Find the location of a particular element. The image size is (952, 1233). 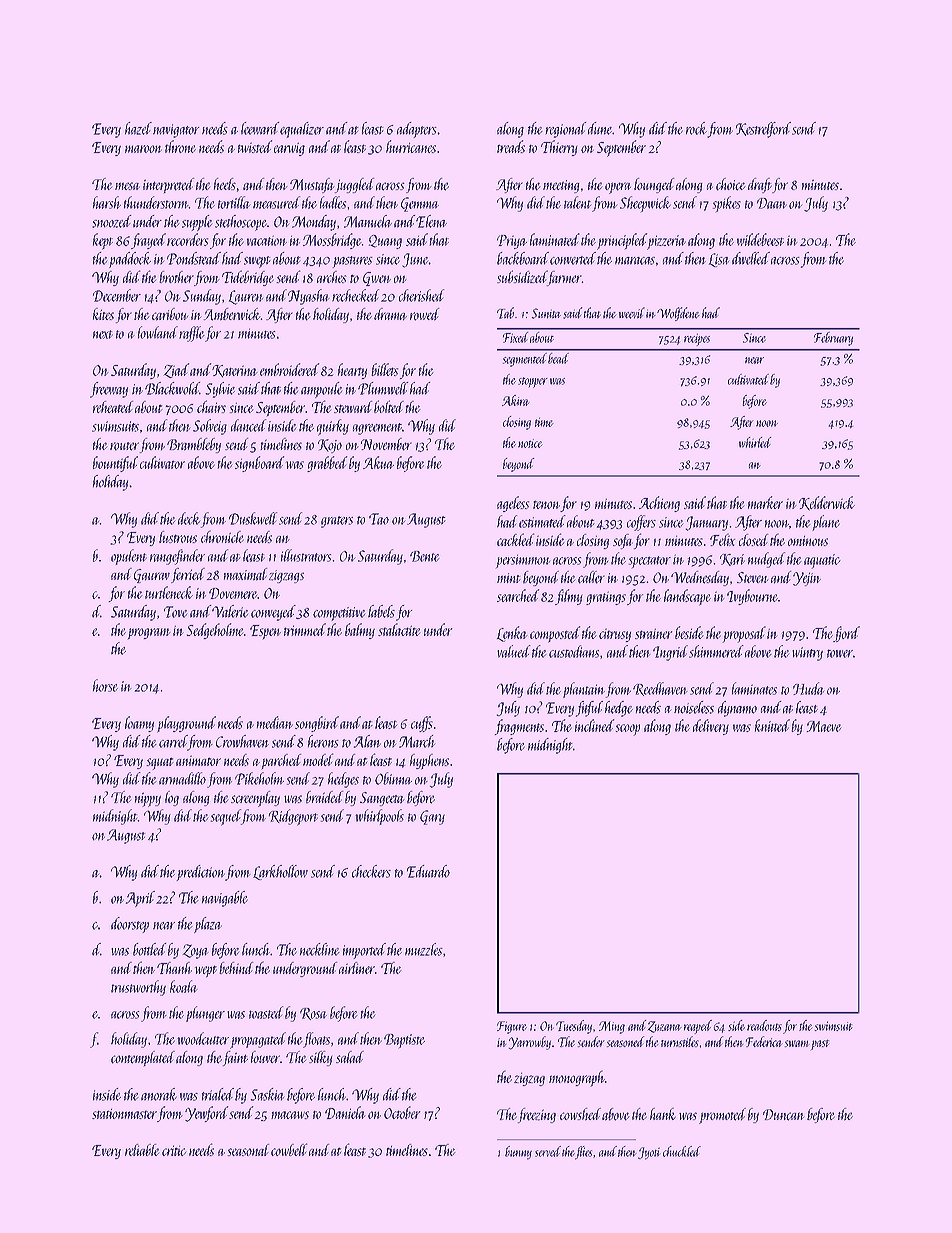

chuckled is located at coordinates (682, 1151).
